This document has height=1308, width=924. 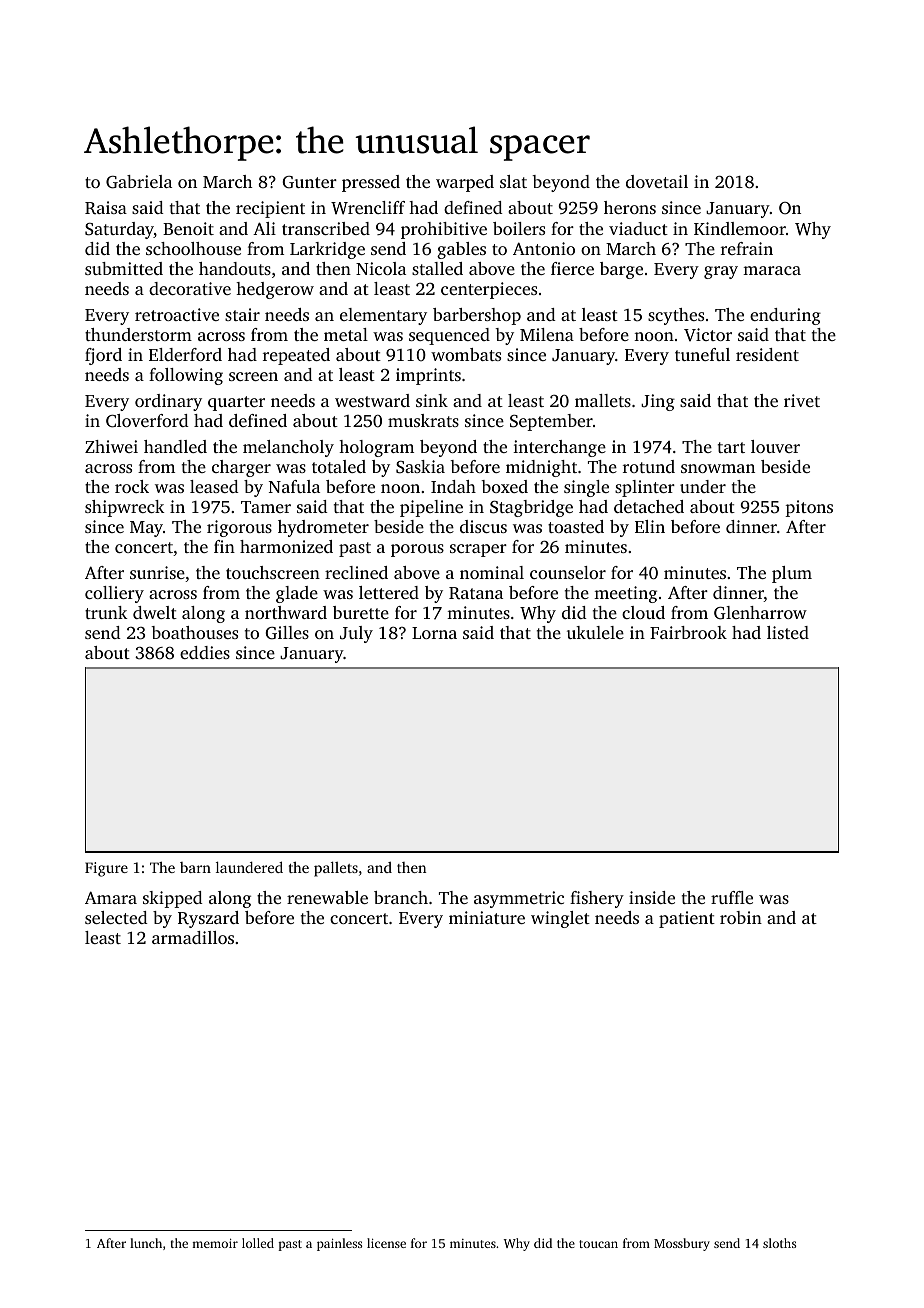 I want to click on fjord, so click(x=103, y=356).
